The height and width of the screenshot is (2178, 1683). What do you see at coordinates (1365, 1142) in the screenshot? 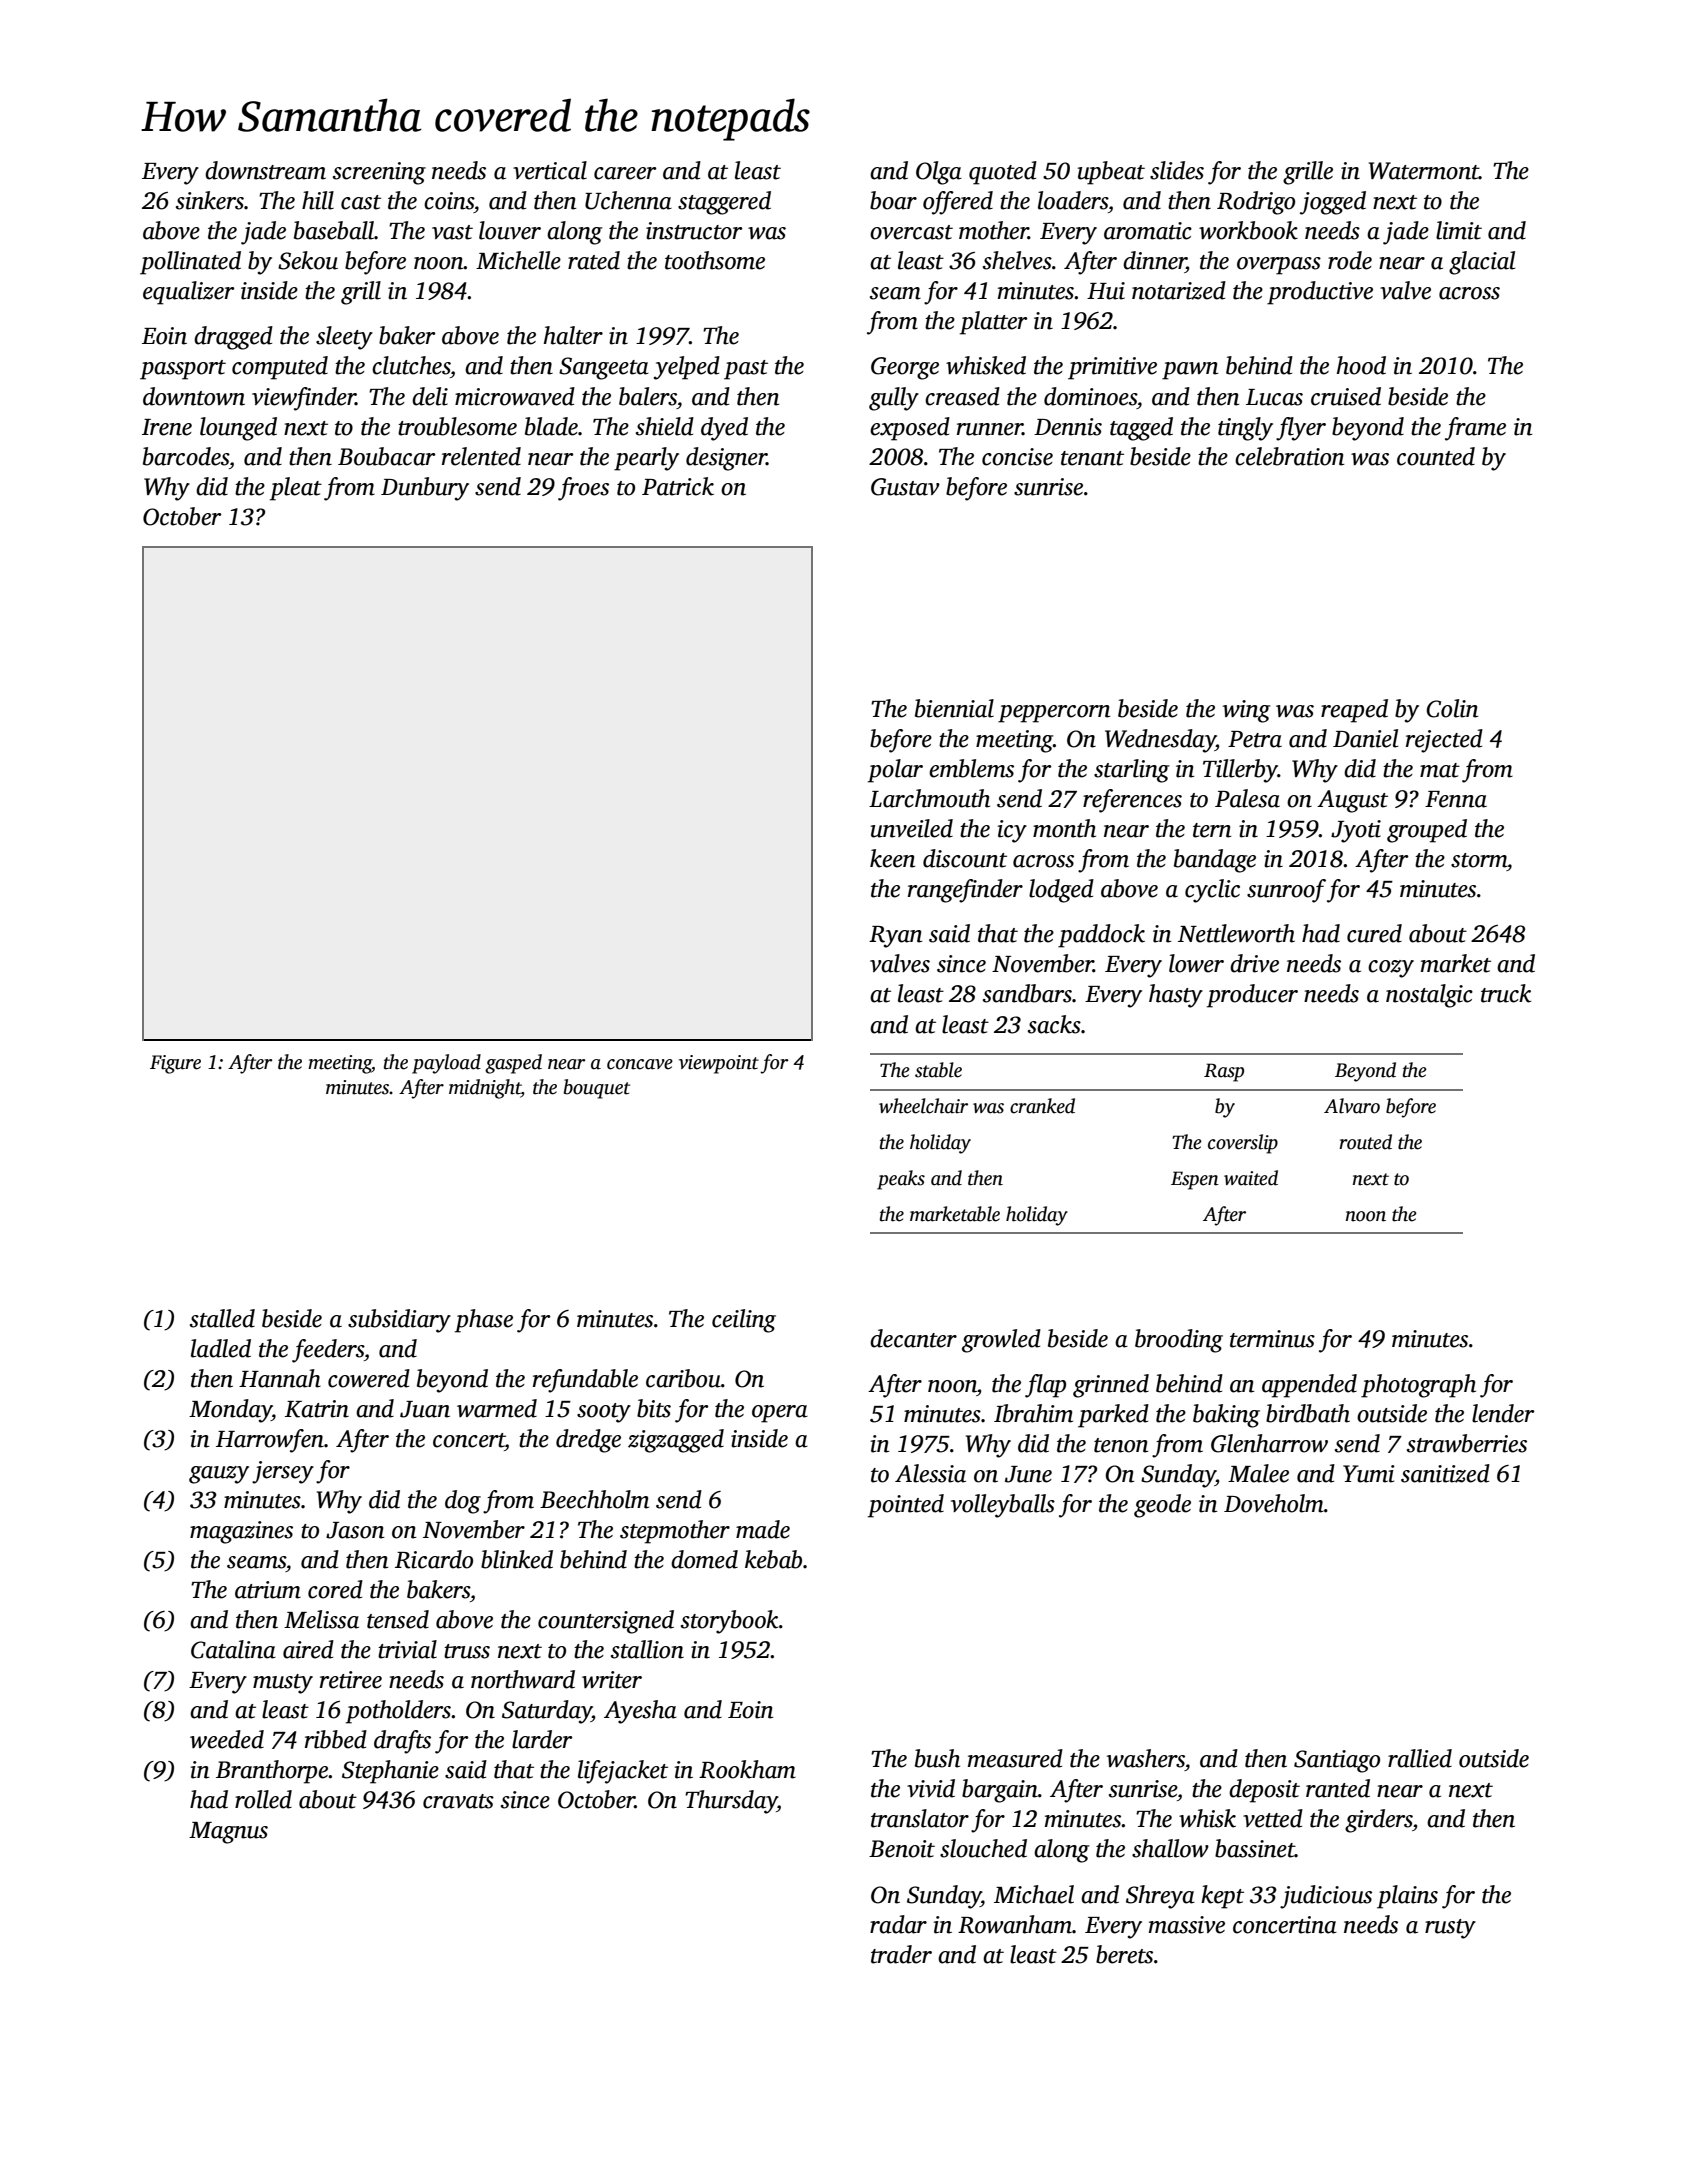
I see `routed` at bounding box center [1365, 1142].
